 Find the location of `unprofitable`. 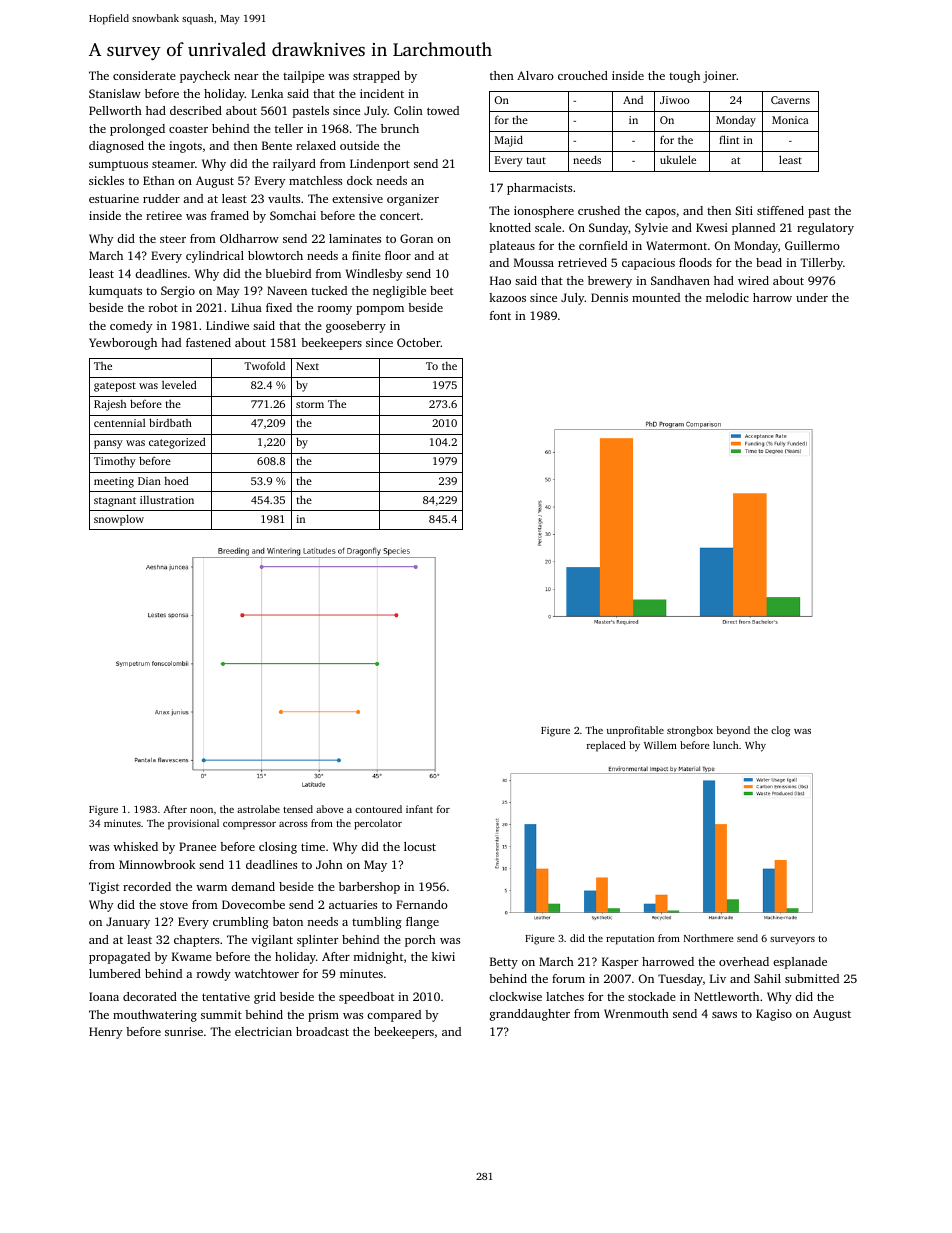

unprofitable is located at coordinates (635, 731).
